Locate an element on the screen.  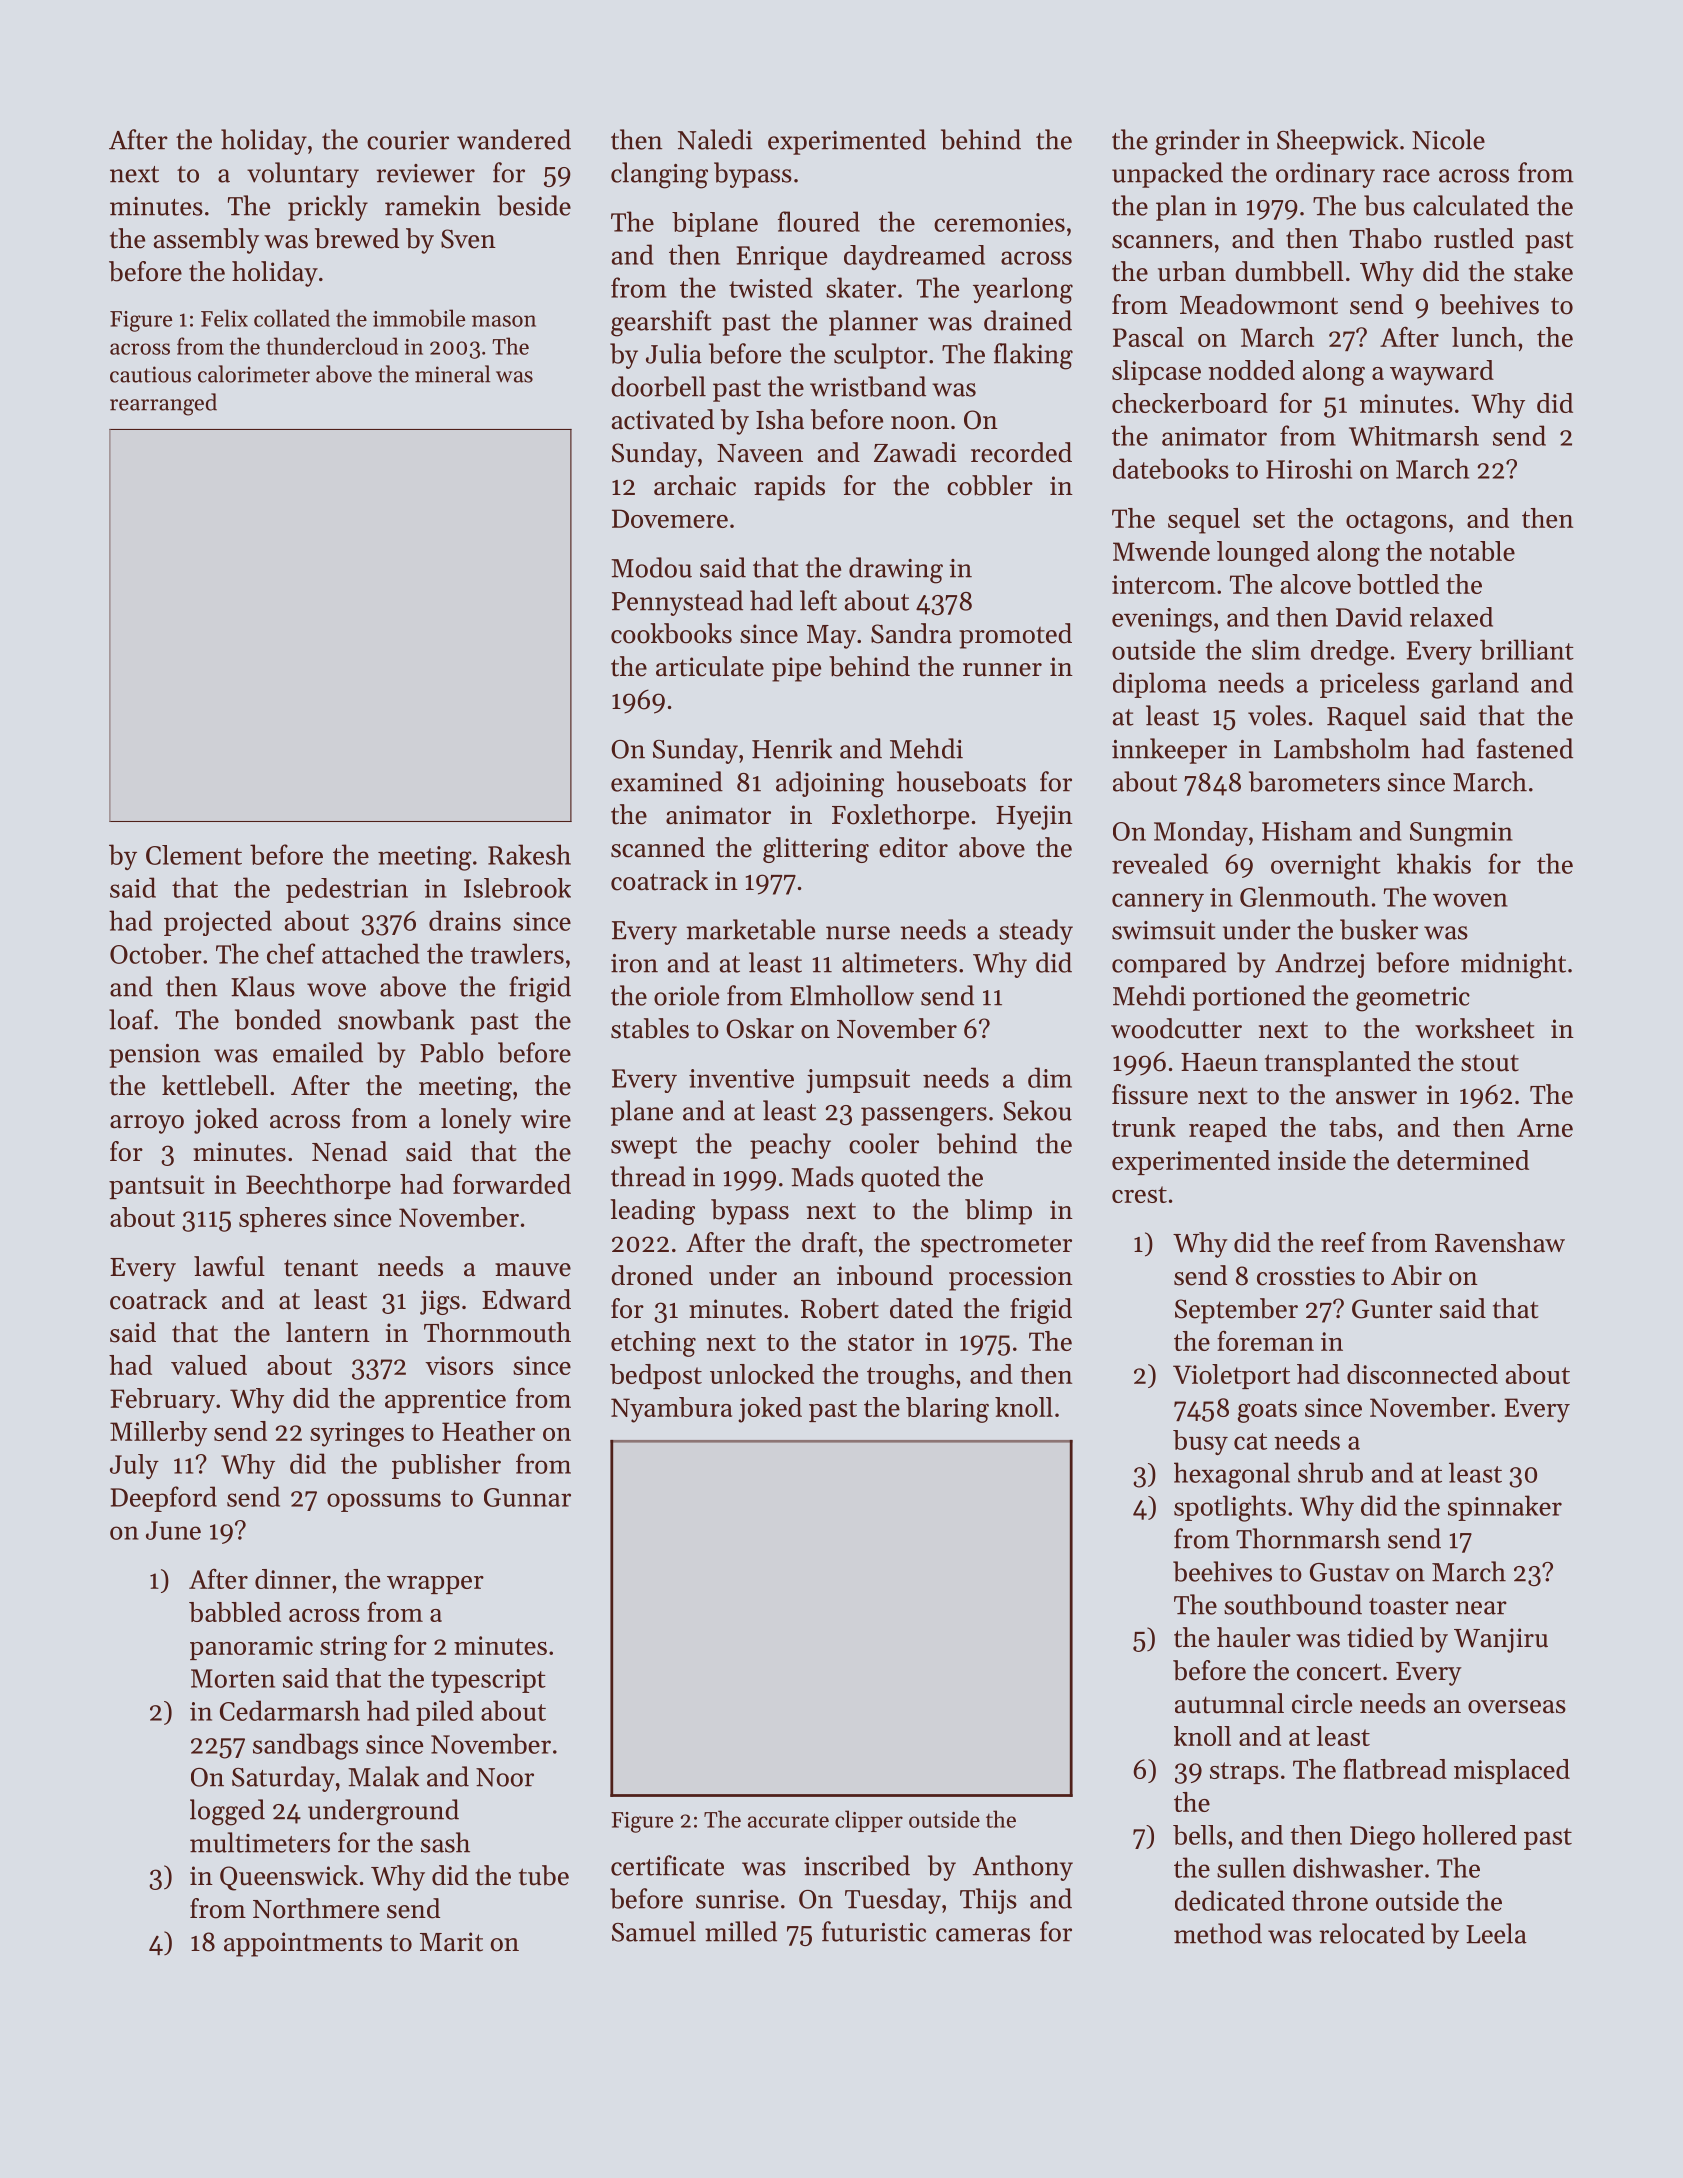
lonely is located at coordinates (476, 1121).
